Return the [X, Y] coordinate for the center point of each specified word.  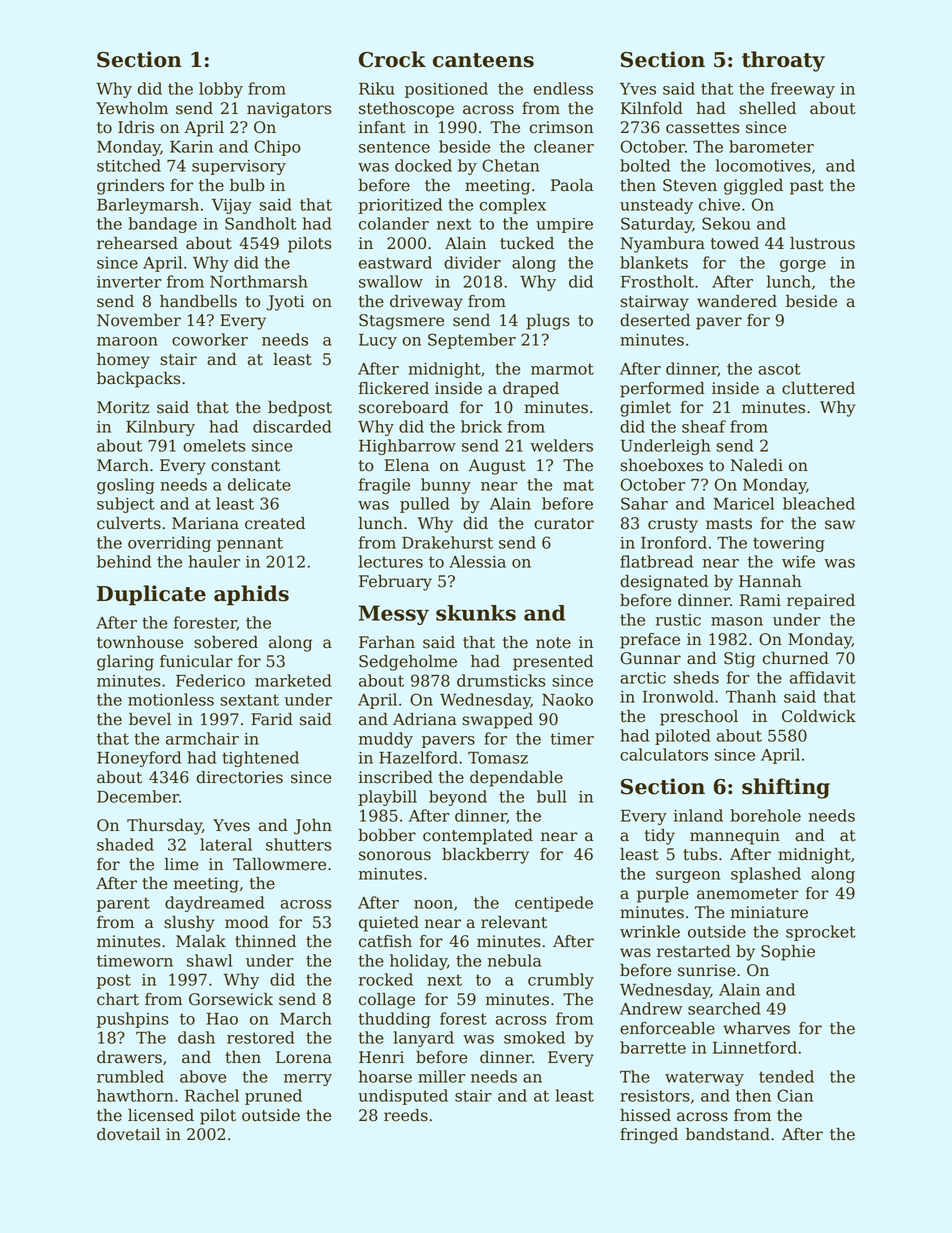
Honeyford [139, 759]
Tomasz [498, 758]
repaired [821, 602]
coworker [210, 339]
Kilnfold [652, 108]
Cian [795, 1095]
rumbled [130, 1076]
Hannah [770, 581]
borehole [765, 815]
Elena [406, 465]
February [395, 583]
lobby [221, 90]
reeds [406, 1115]
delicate [259, 484]
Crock [392, 59]
